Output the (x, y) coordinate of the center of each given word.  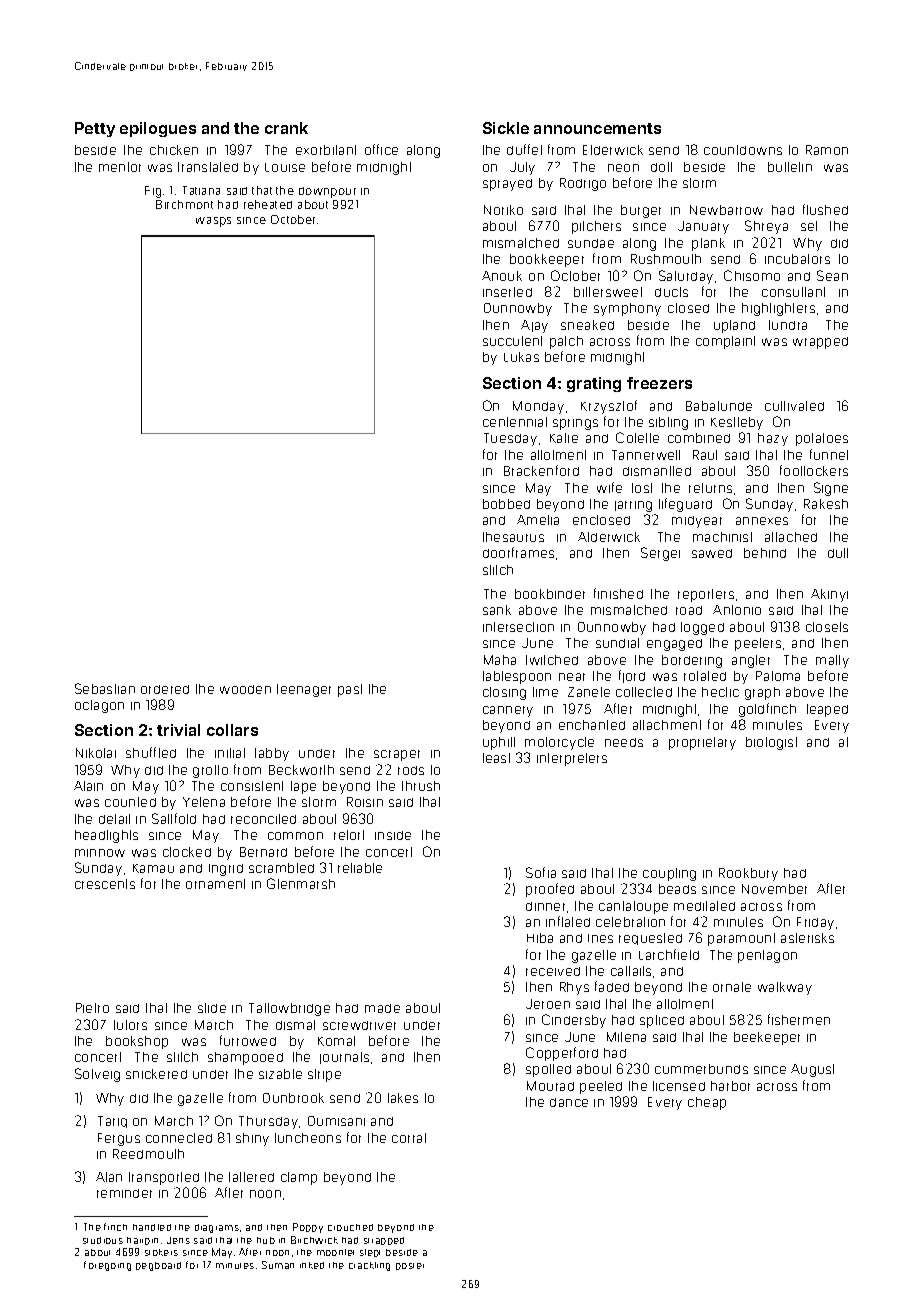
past (350, 690)
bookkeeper (547, 260)
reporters (706, 595)
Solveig (97, 1075)
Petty (95, 129)
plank (708, 244)
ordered (165, 689)
